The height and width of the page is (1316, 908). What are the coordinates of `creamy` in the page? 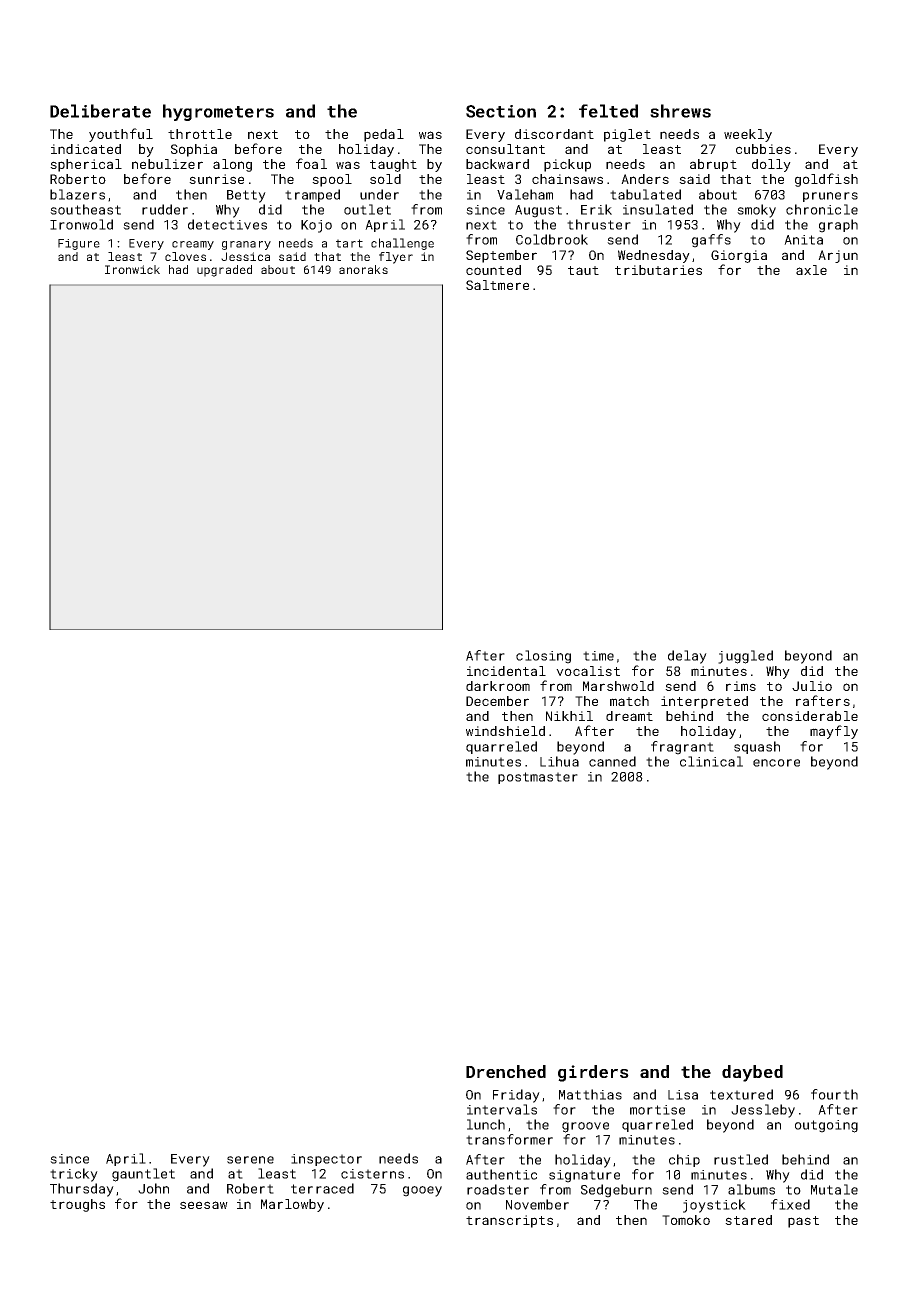 It's located at (193, 245).
